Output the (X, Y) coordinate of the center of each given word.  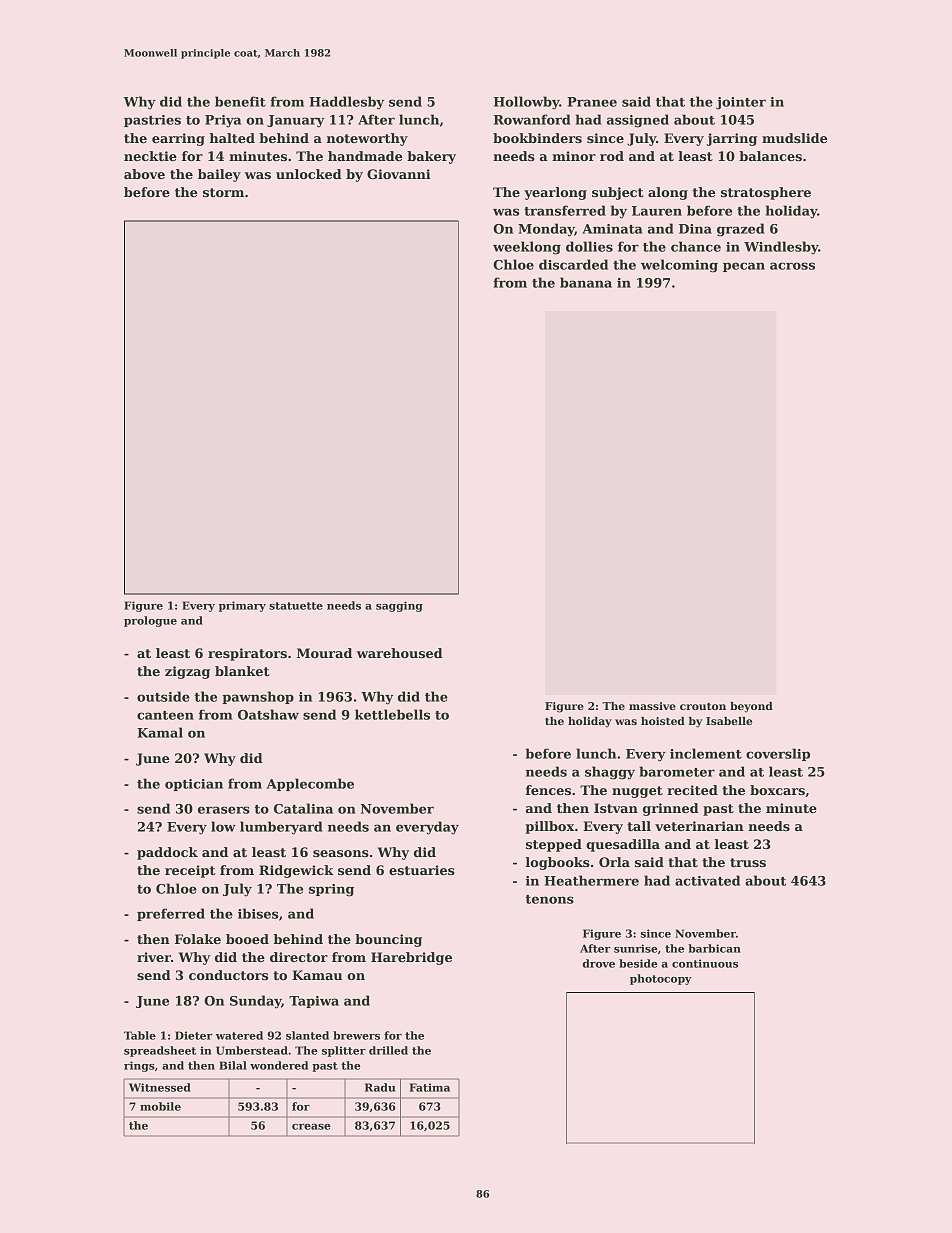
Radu (380, 1087)
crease (311, 1127)
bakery (431, 157)
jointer (741, 103)
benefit (240, 101)
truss (748, 862)
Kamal (160, 732)
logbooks (558, 863)
